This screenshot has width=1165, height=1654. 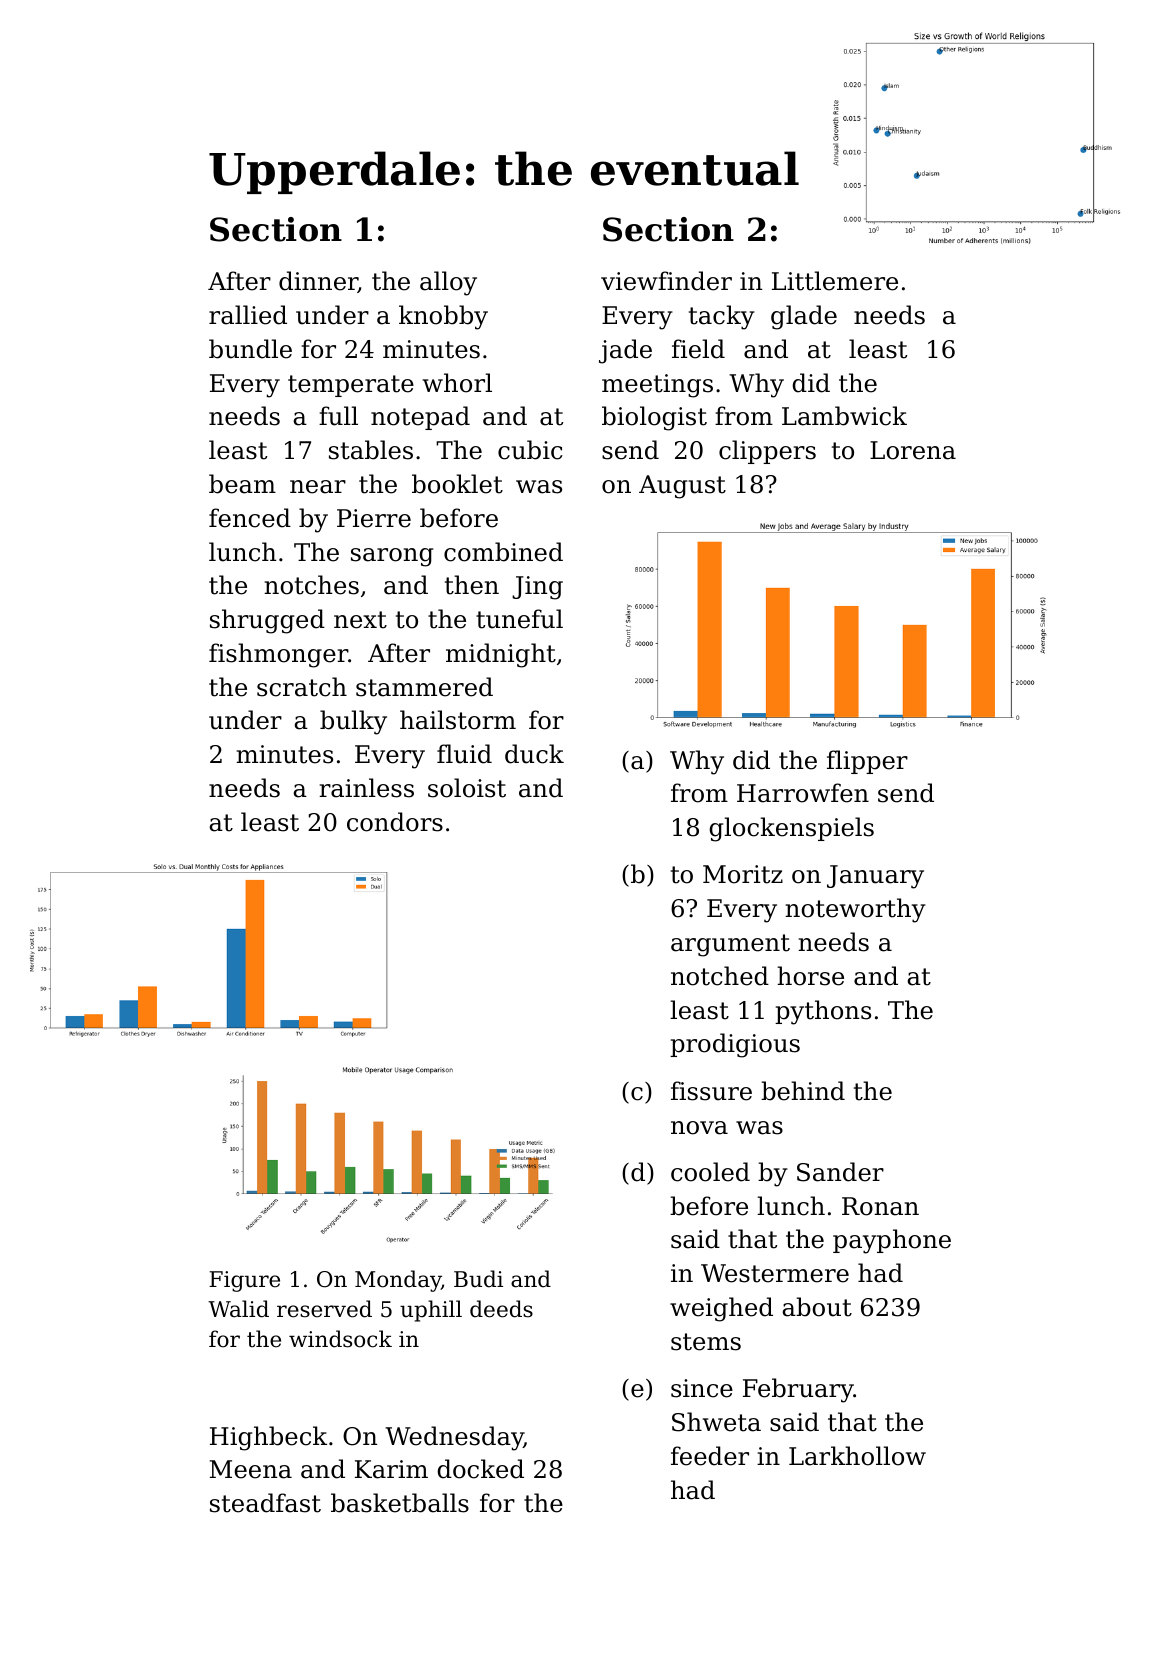 I want to click on alloy, so click(x=448, y=283).
